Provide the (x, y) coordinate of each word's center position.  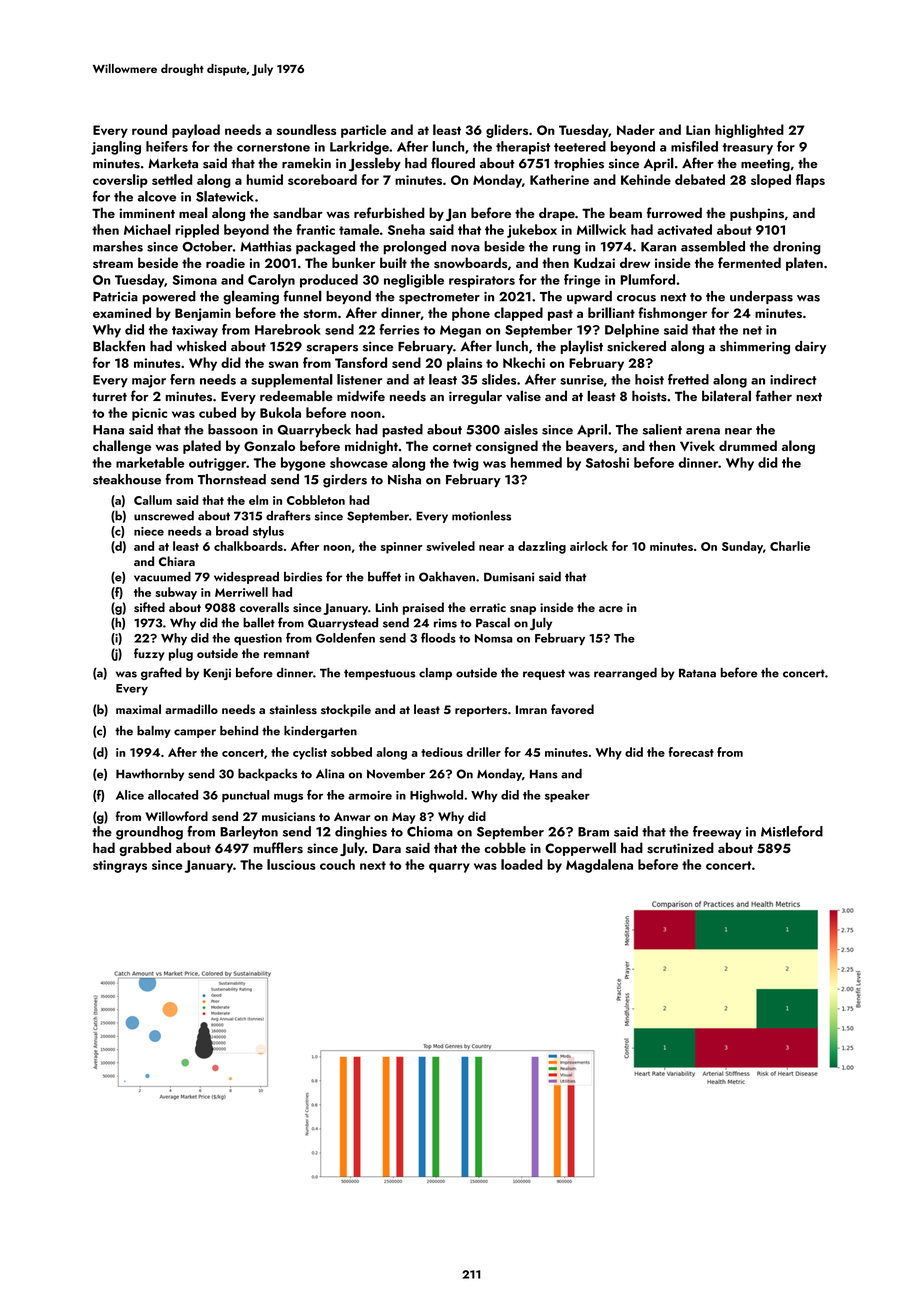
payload (196, 131)
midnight (371, 447)
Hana (108, 430)
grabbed (145, 849)
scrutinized (680, 848)
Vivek (697, 445)
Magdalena (599, 866)
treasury (747, 149)
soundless (306, 129)
